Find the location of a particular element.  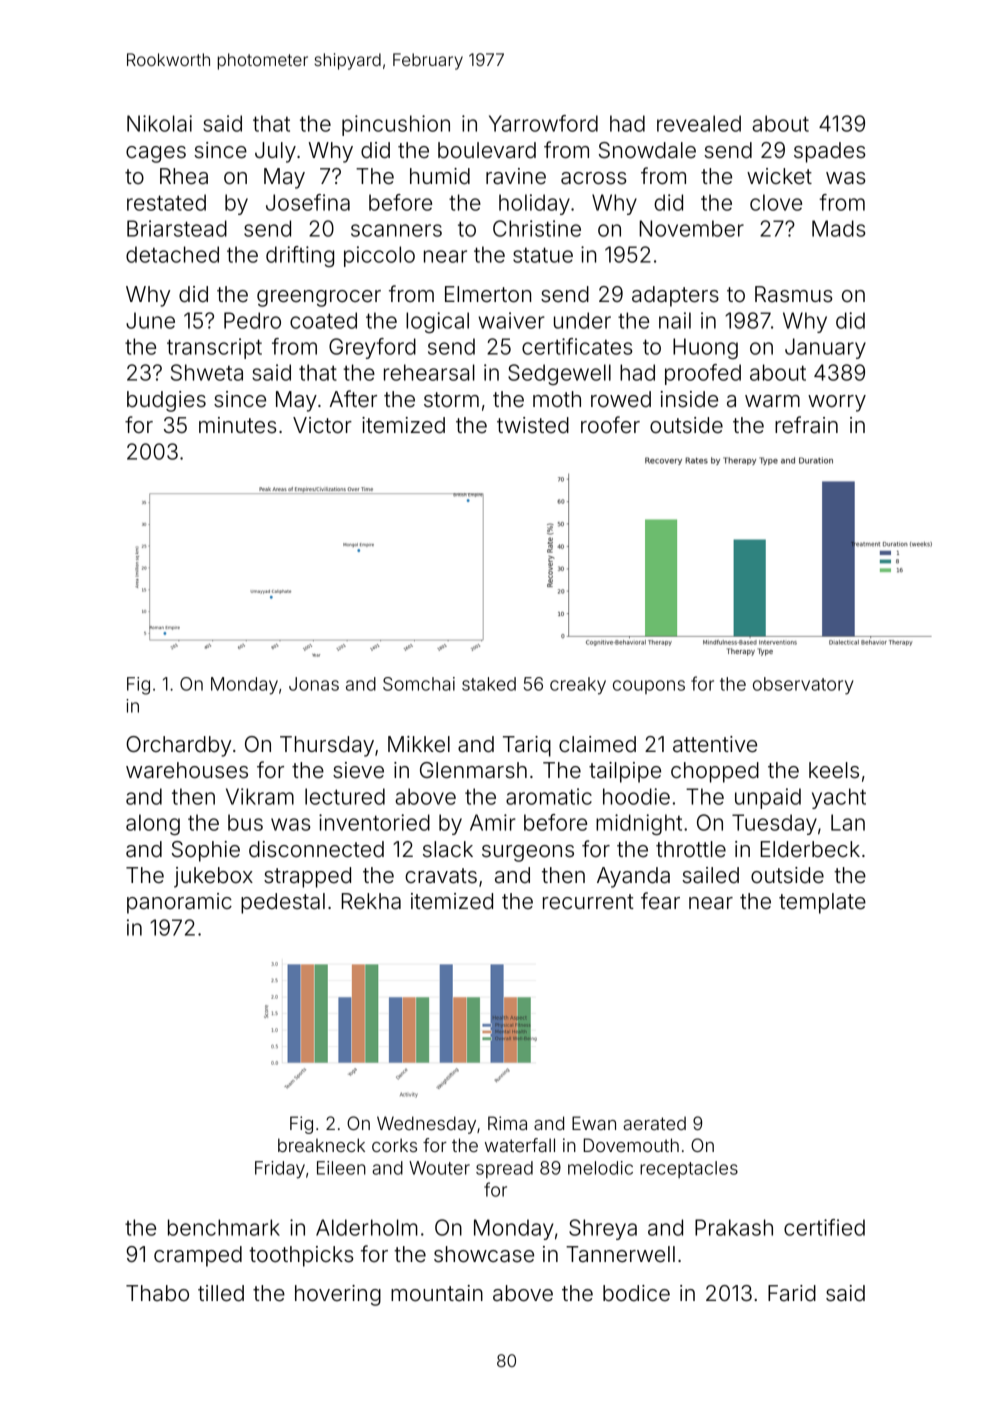

adapters is located at coordinates (675, 296).
